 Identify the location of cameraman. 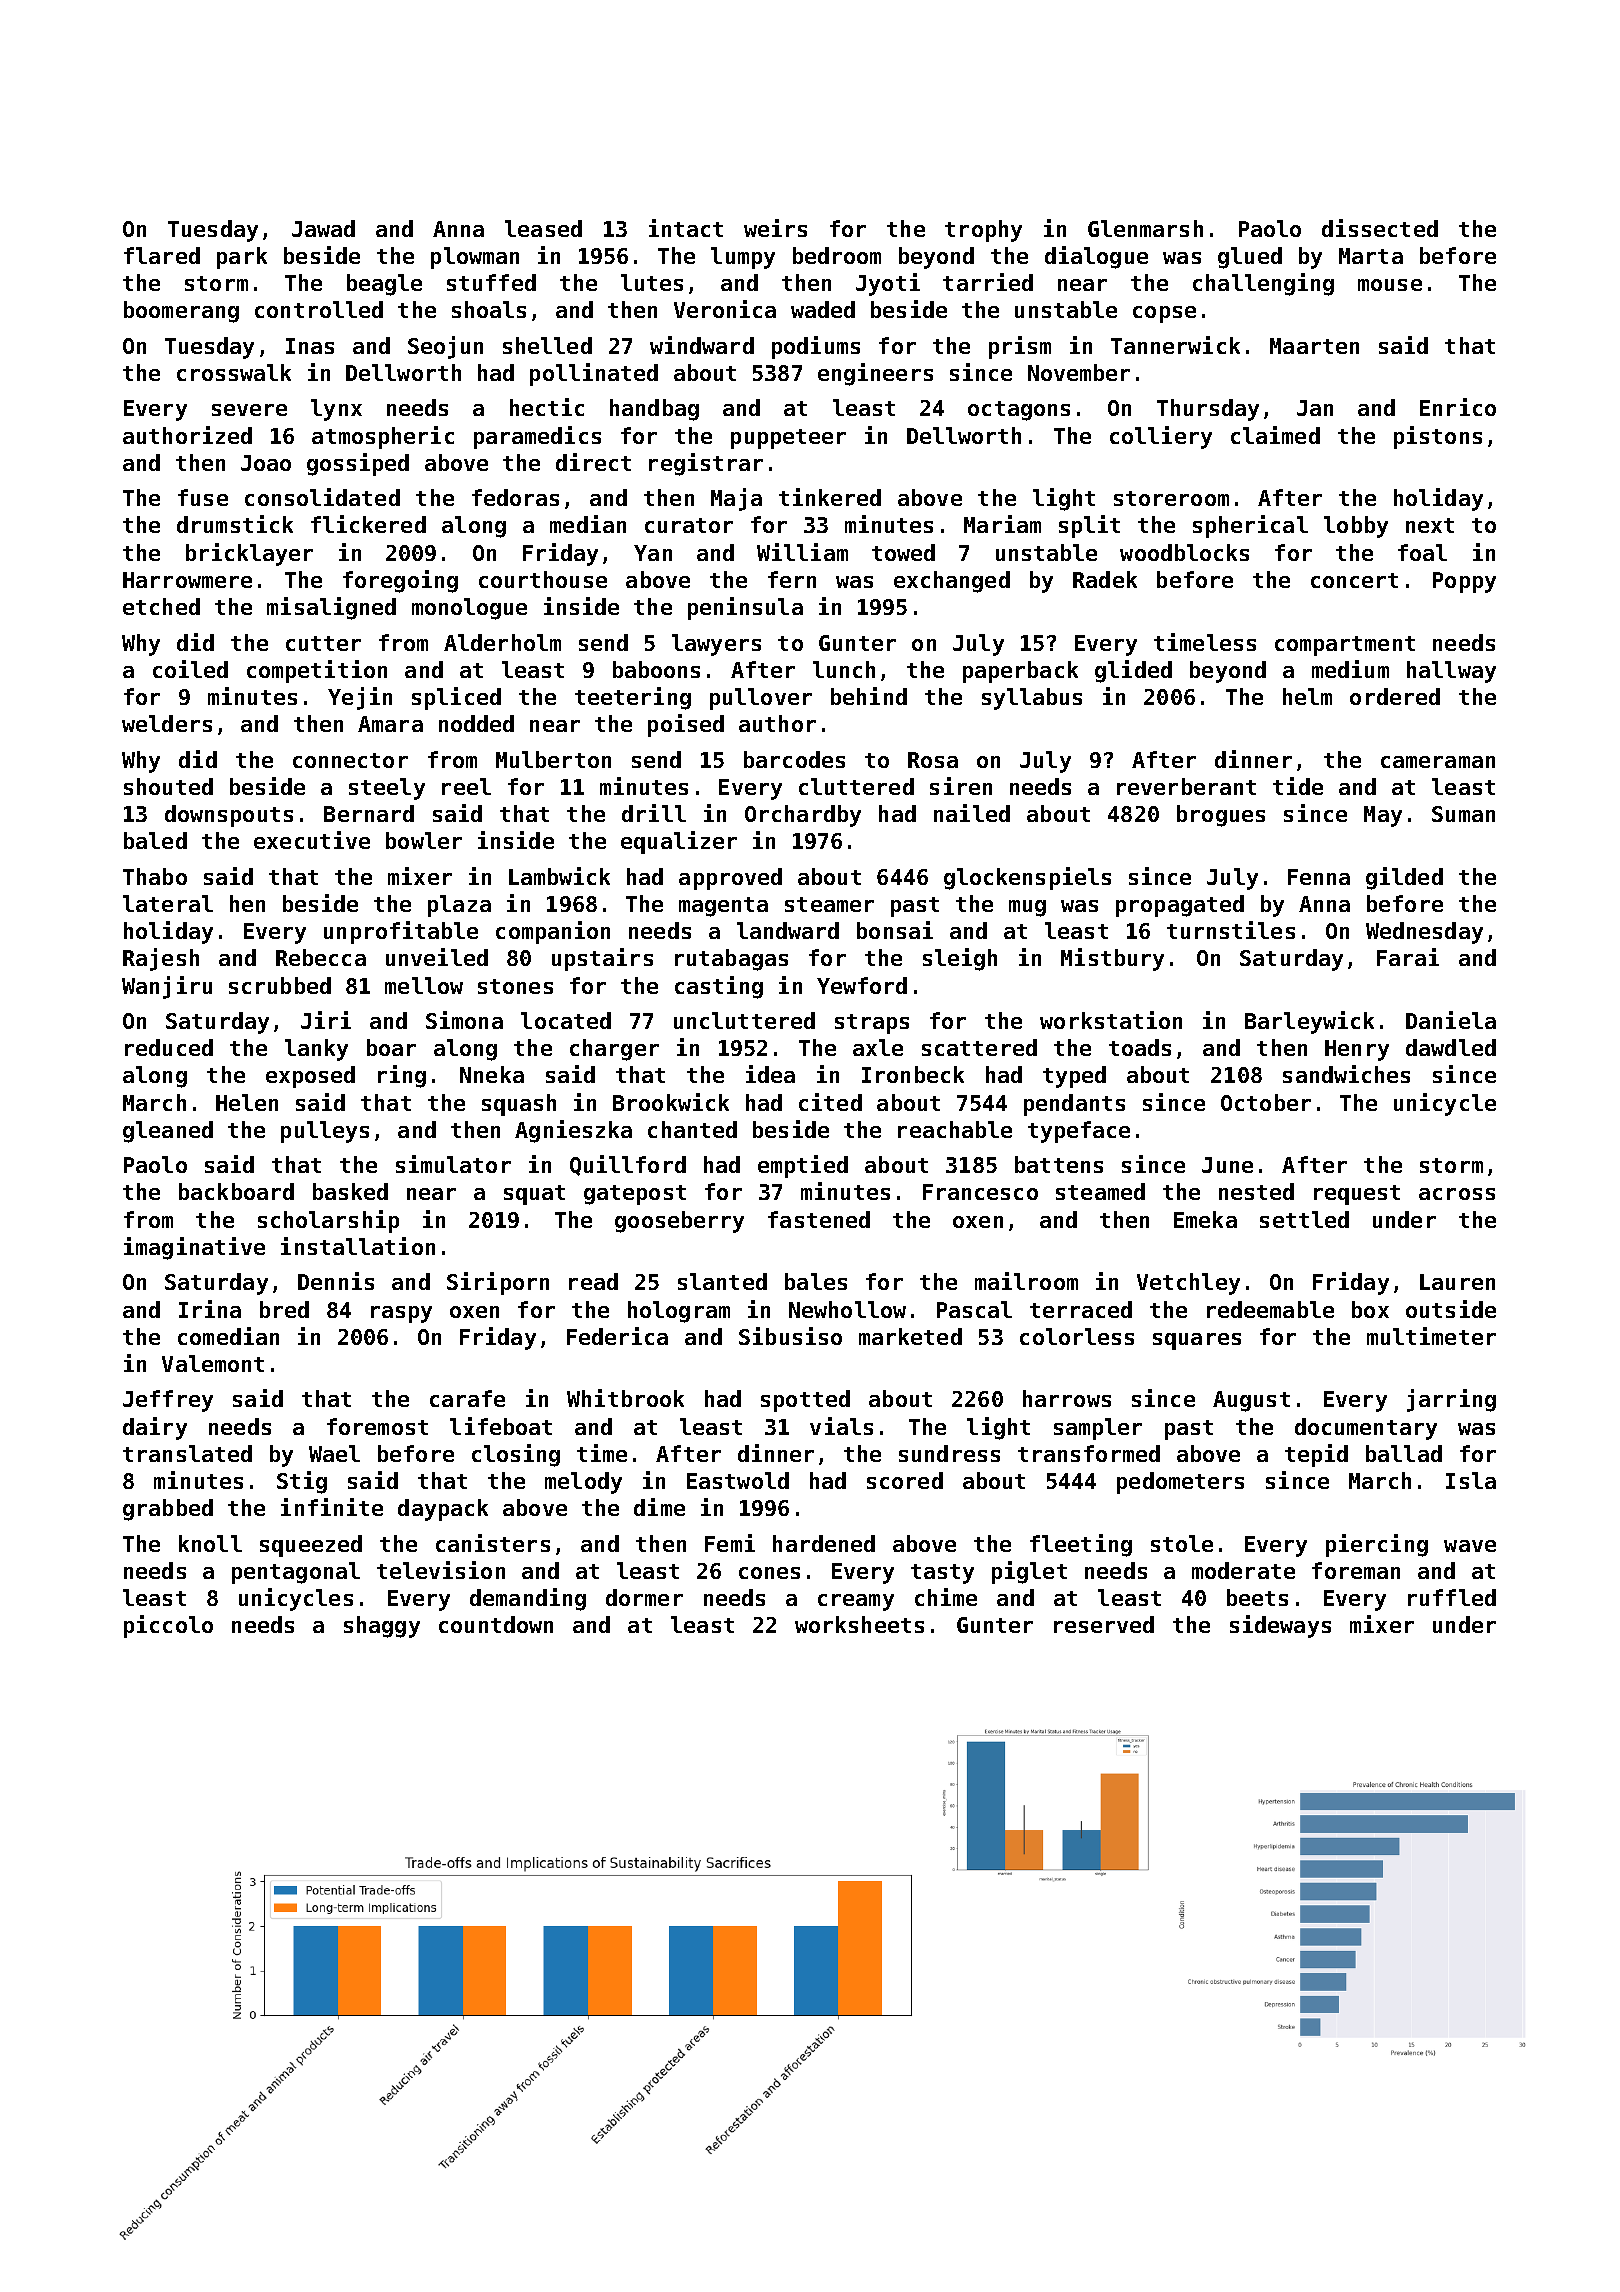
(1438, 762).
